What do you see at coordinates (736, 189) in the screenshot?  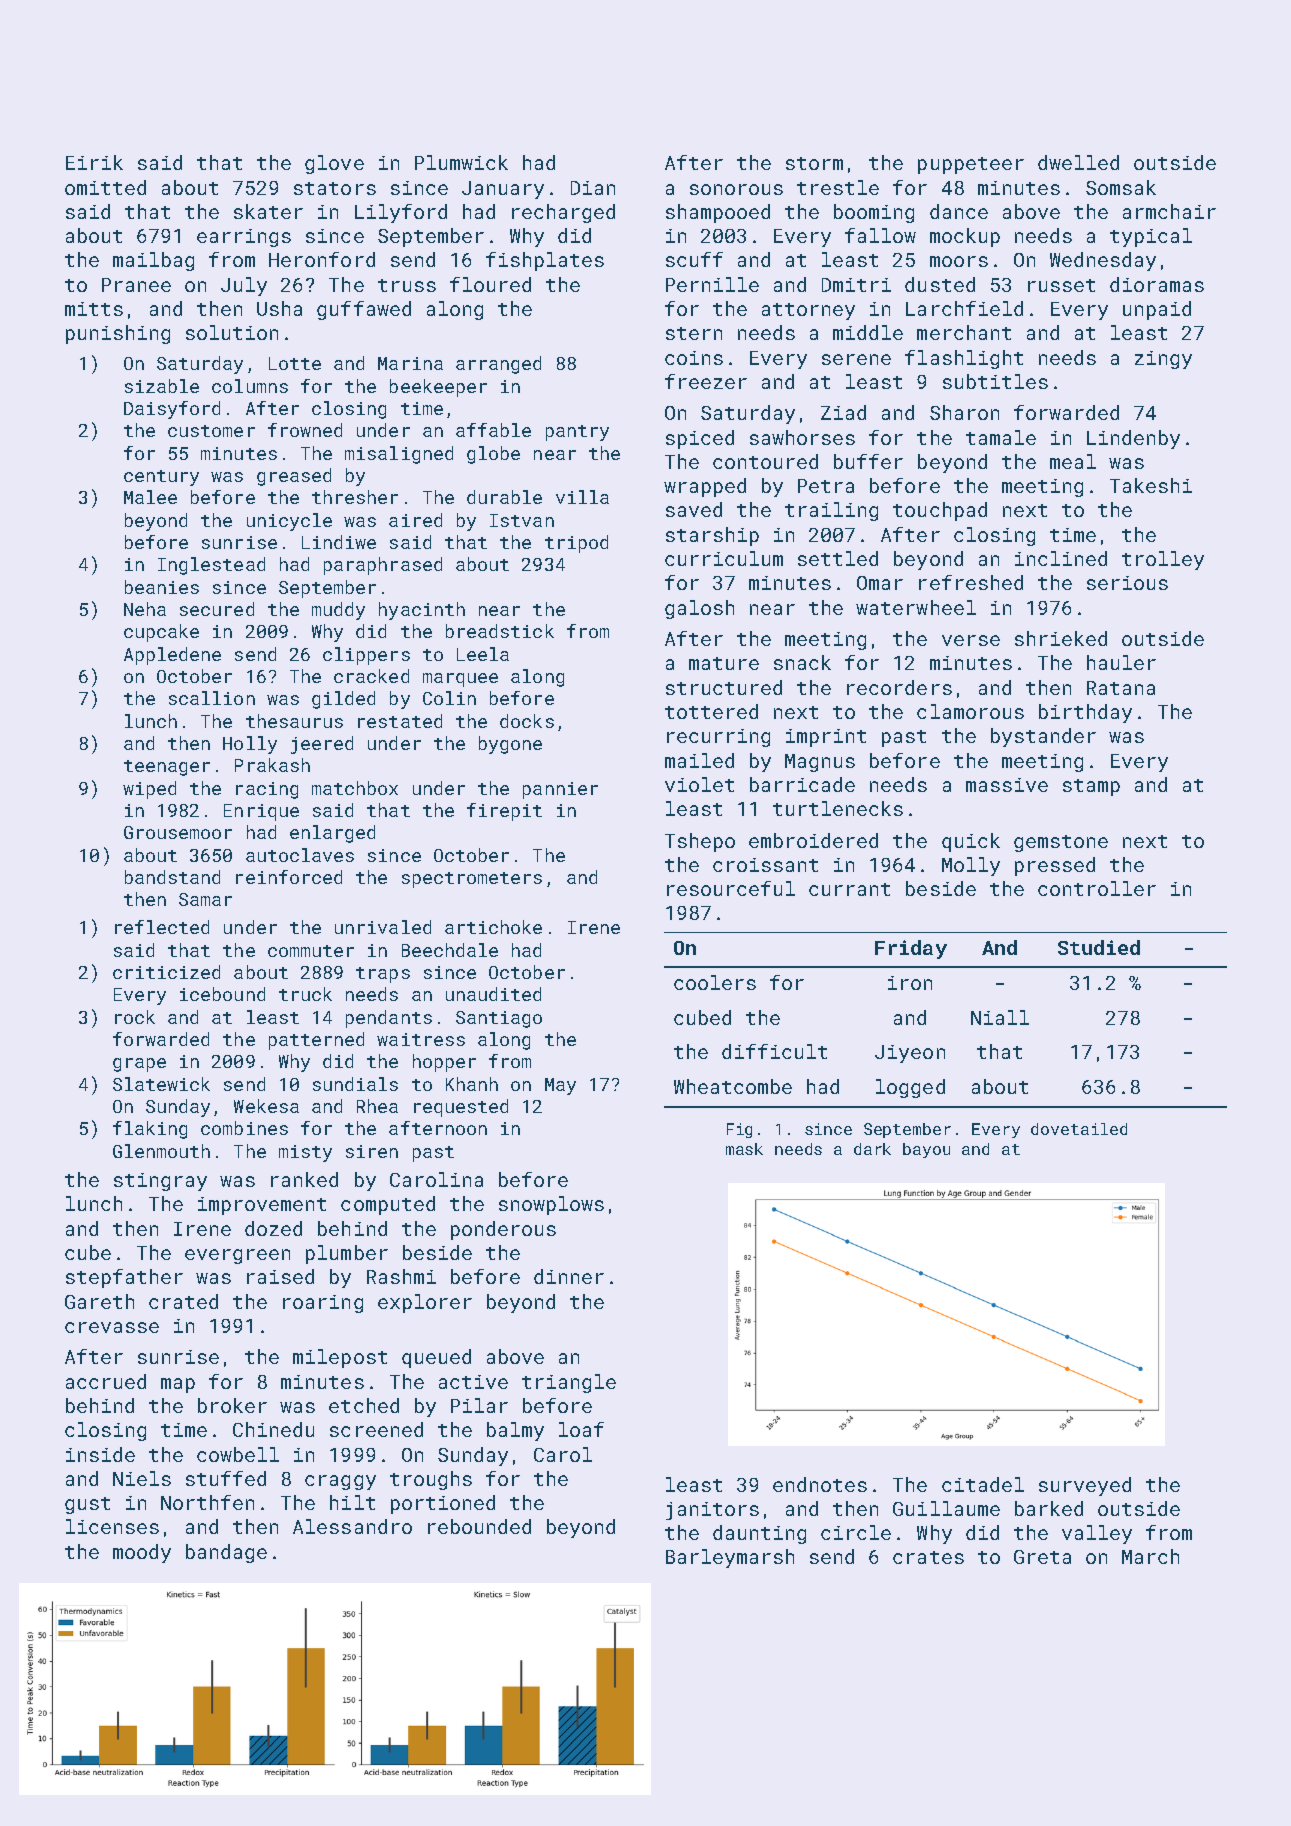 I see `sonorous` at bounding box center [736, 189].
